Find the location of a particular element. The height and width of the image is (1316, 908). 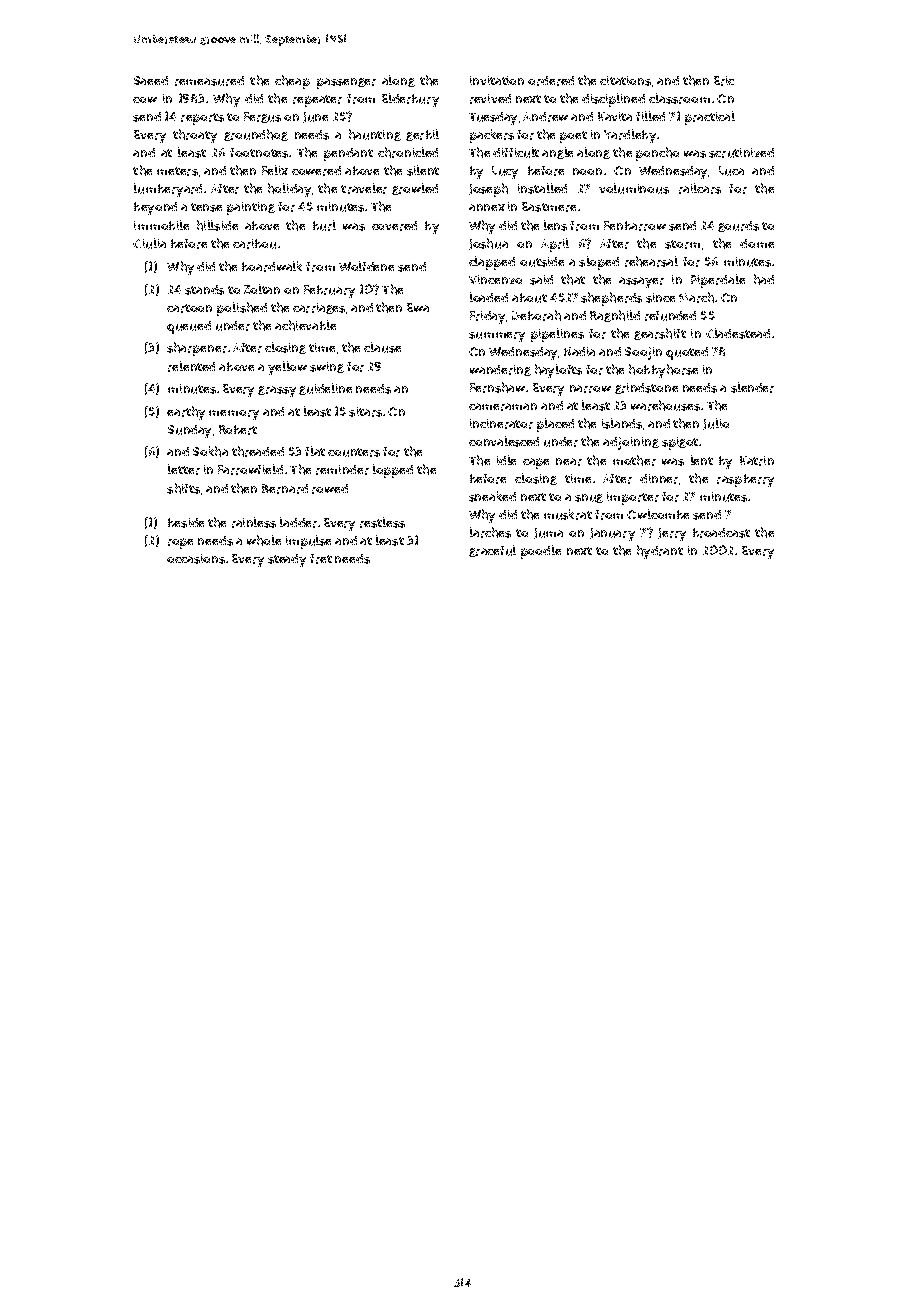

storm is located at coordinates (682, 244).
